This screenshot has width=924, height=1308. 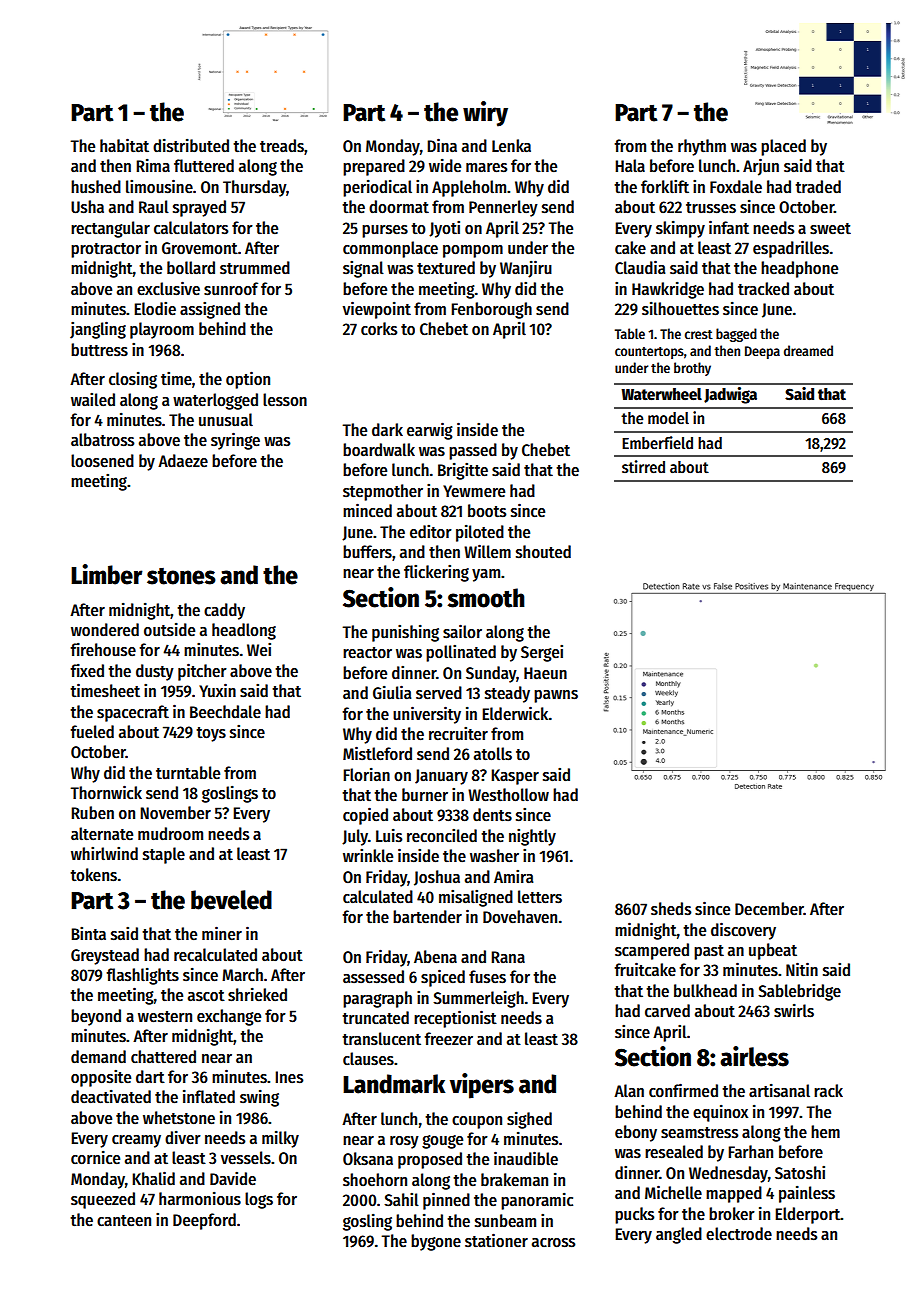 What do you see at coordinates (794, 1011) in the screenshot?
I see `swirls` at bounding box center [794, 1011].
